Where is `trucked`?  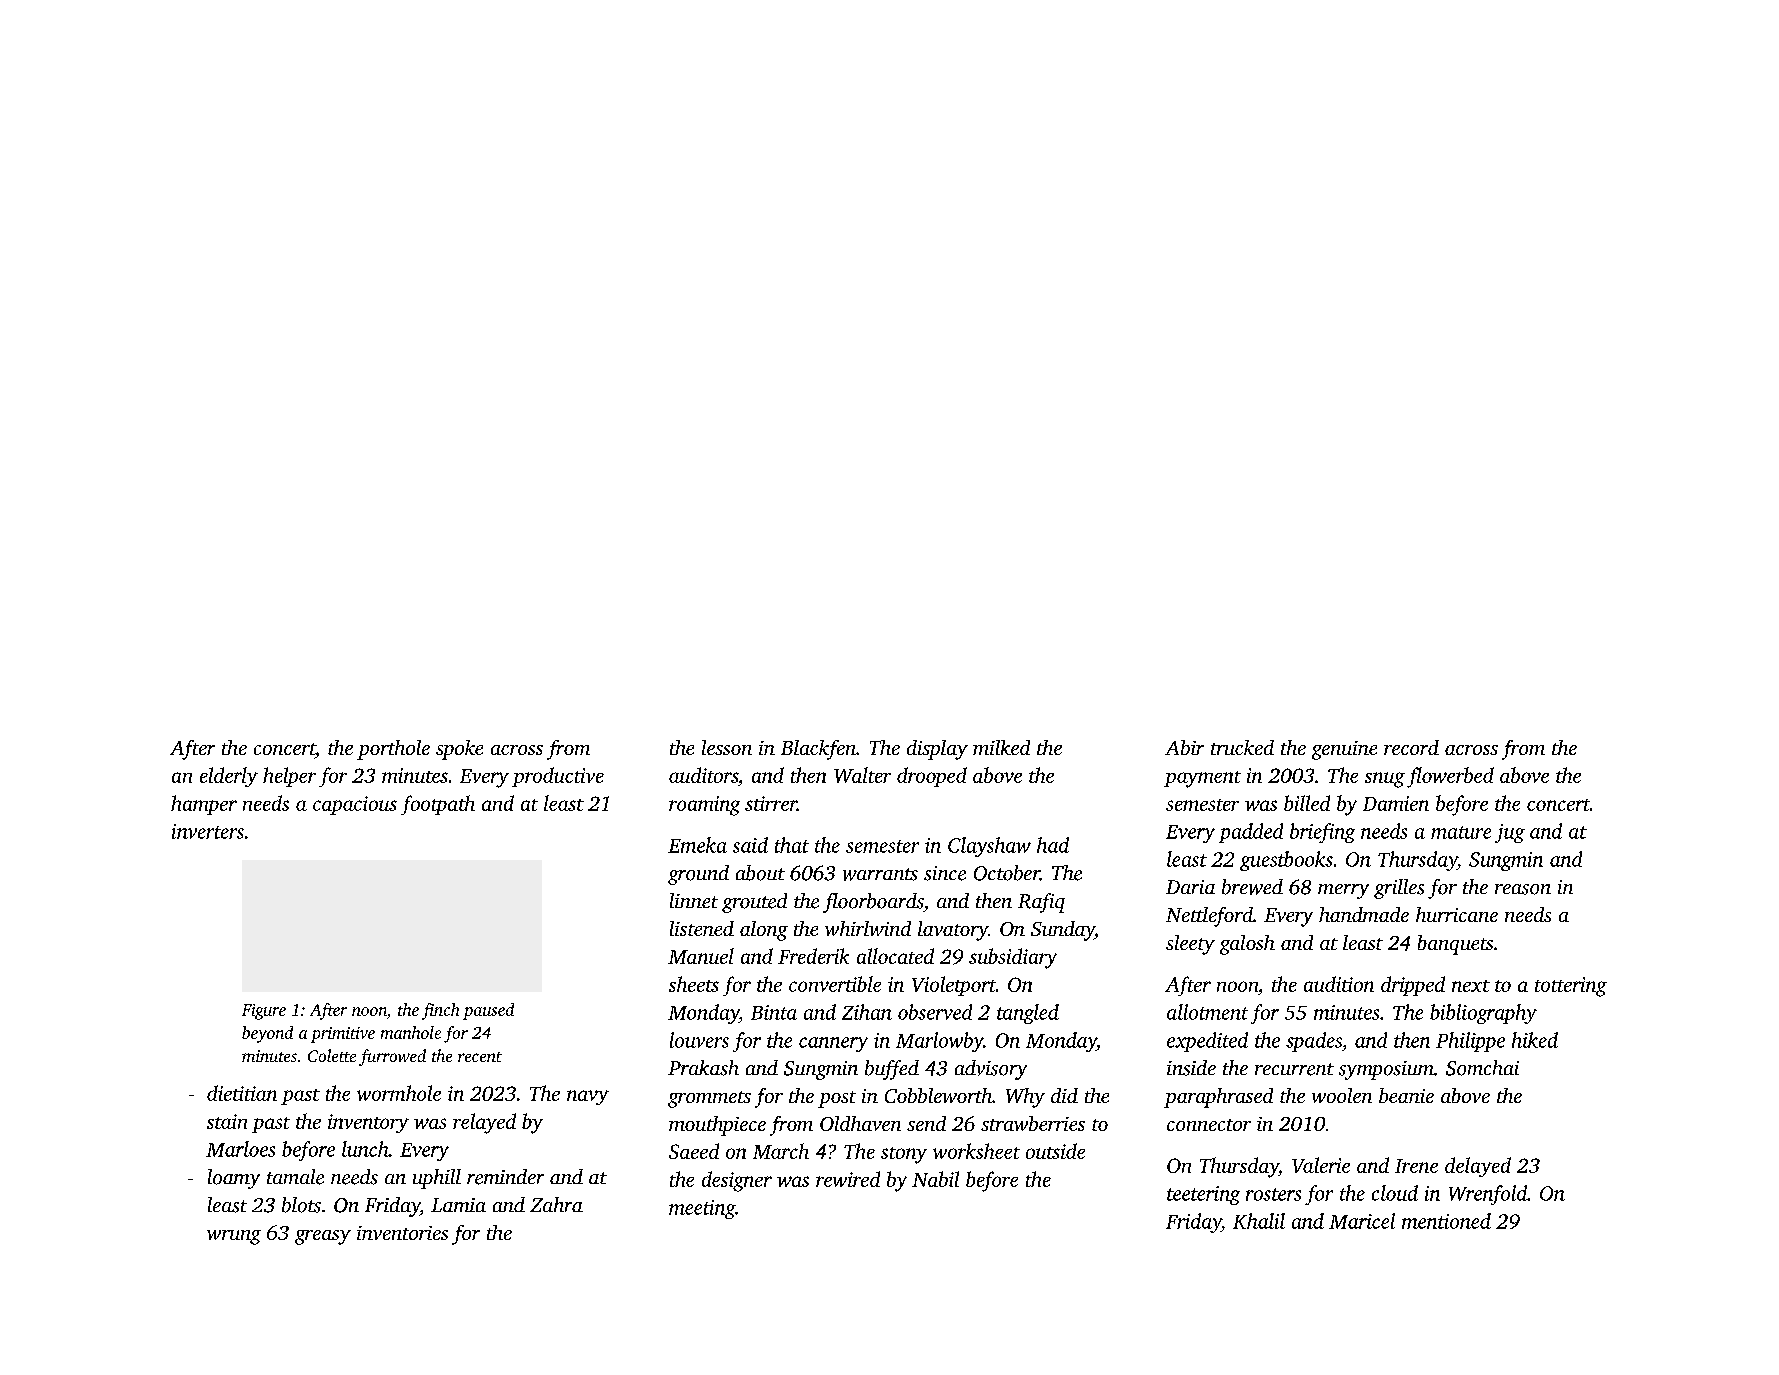
trucked is located at coordinates (1242, 747).
